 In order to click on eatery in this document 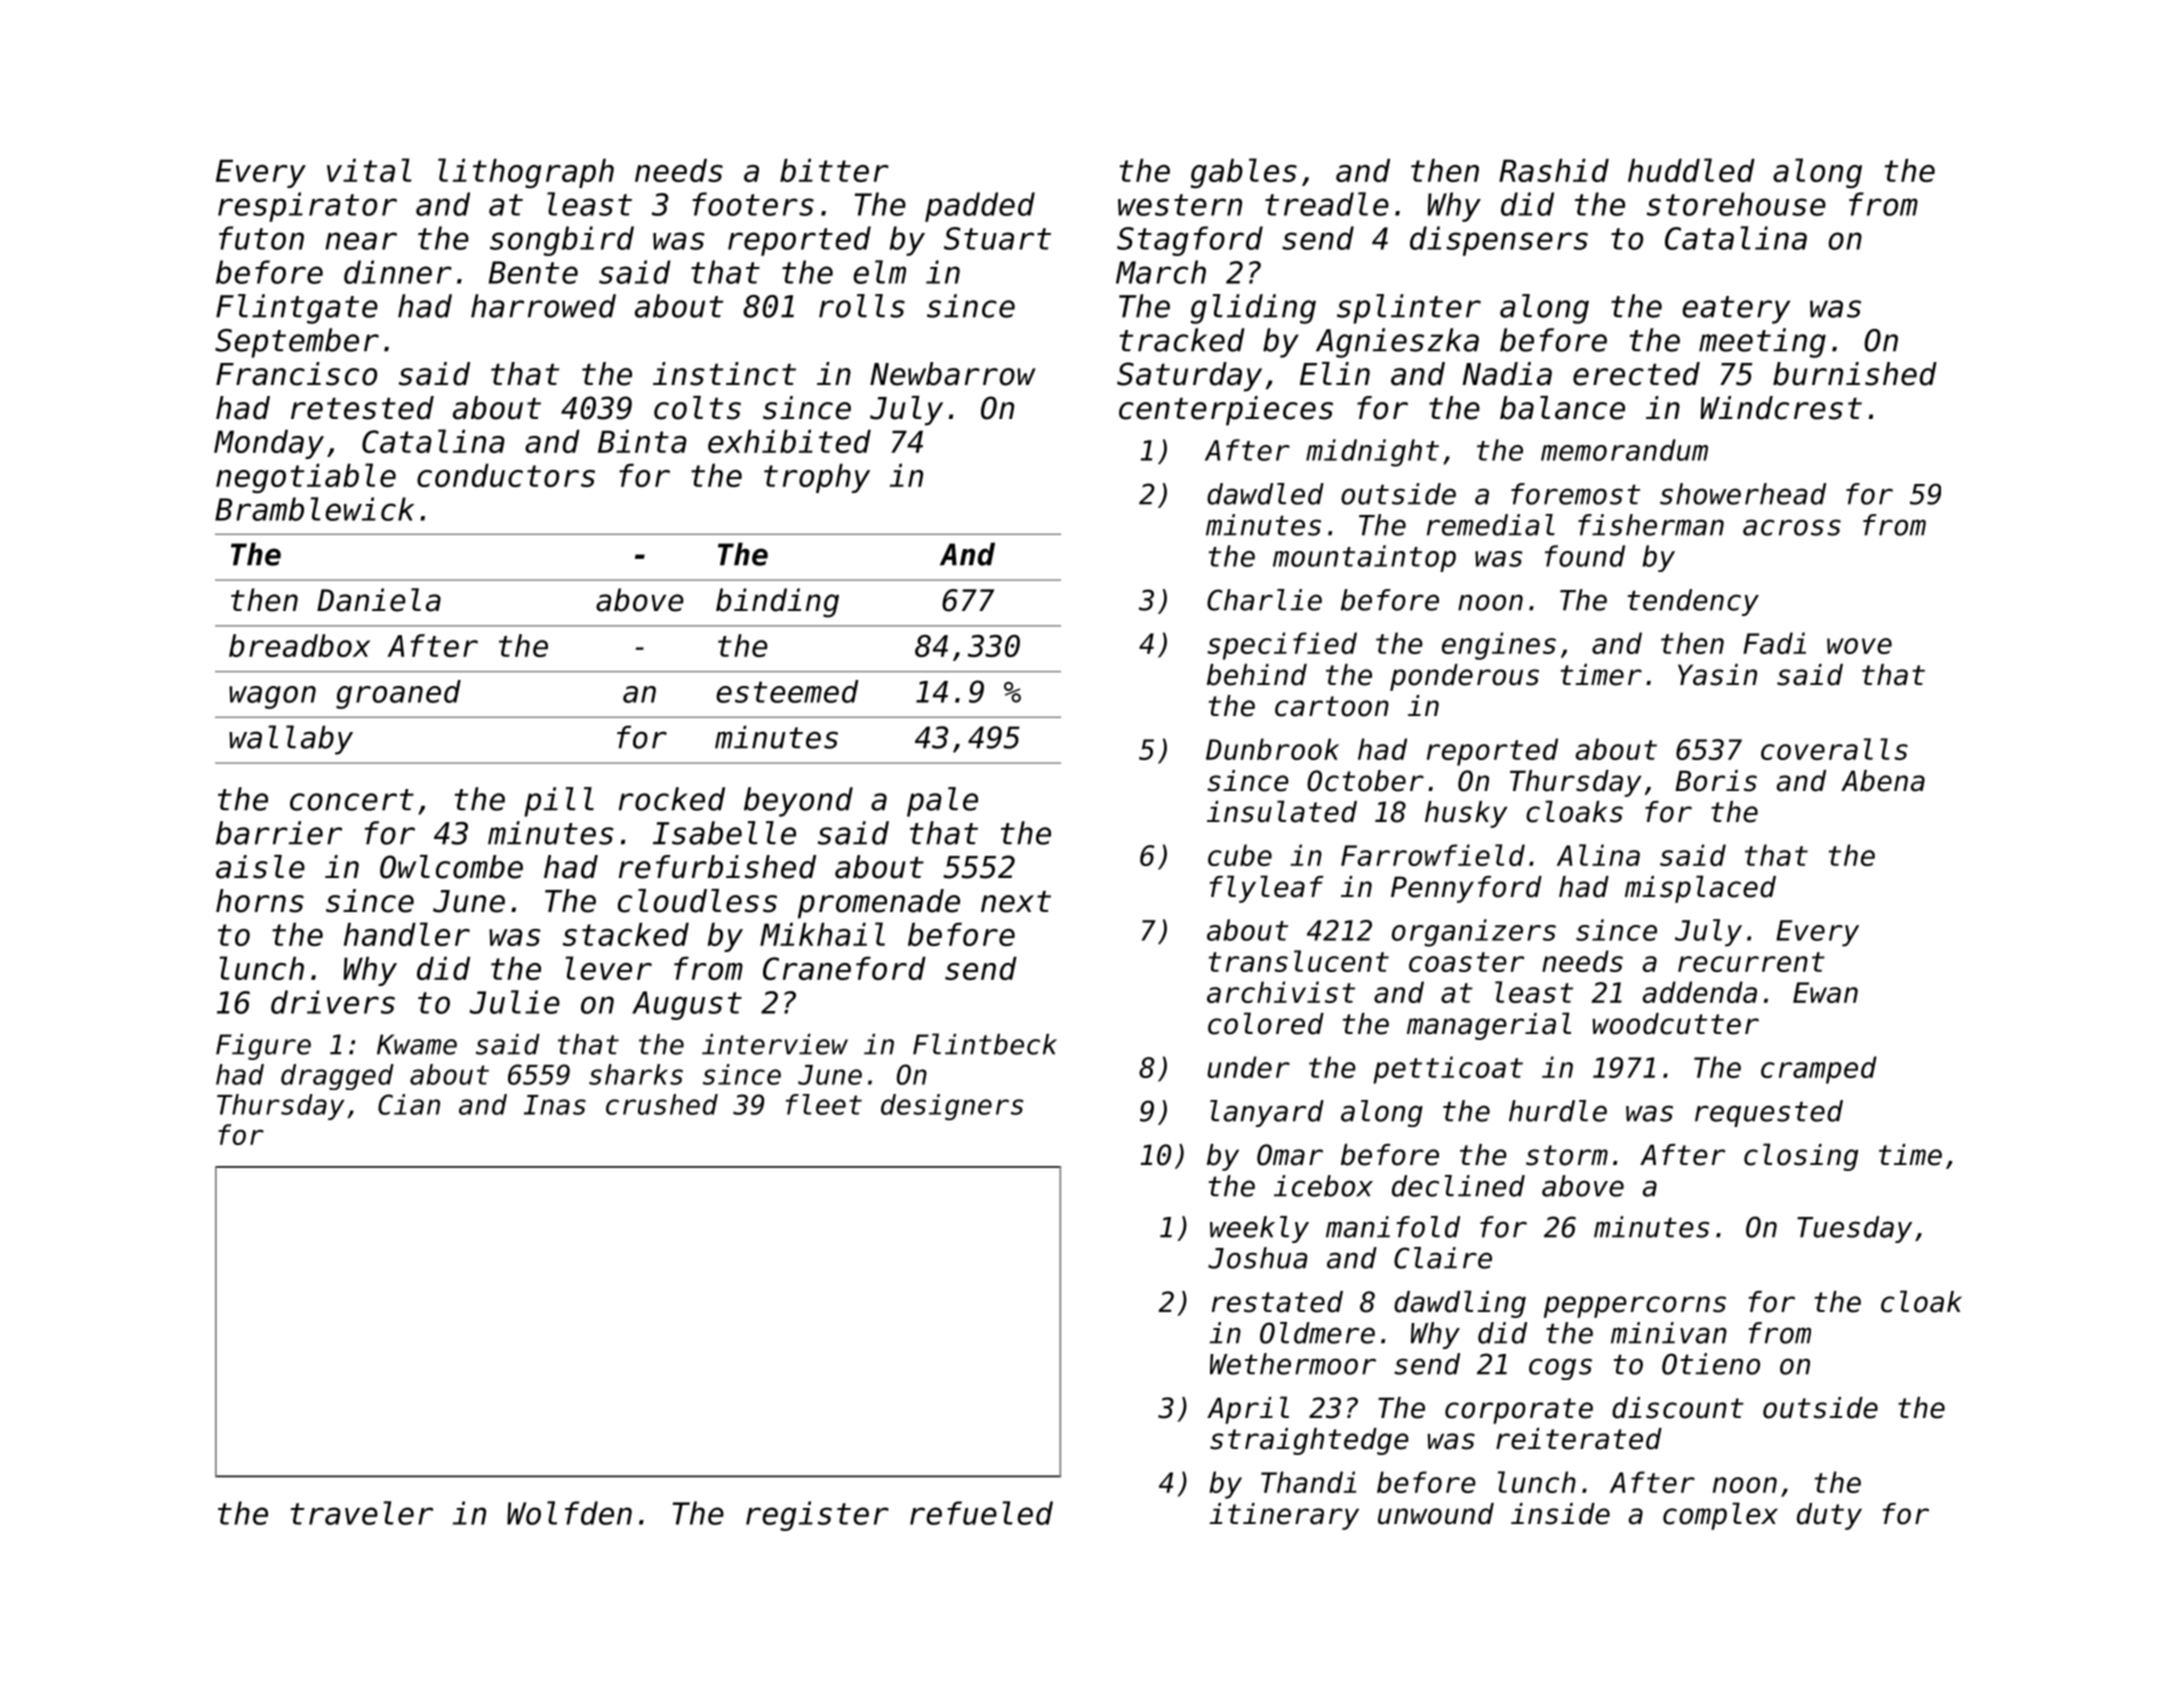, I will do `click(1736, 310)`.
